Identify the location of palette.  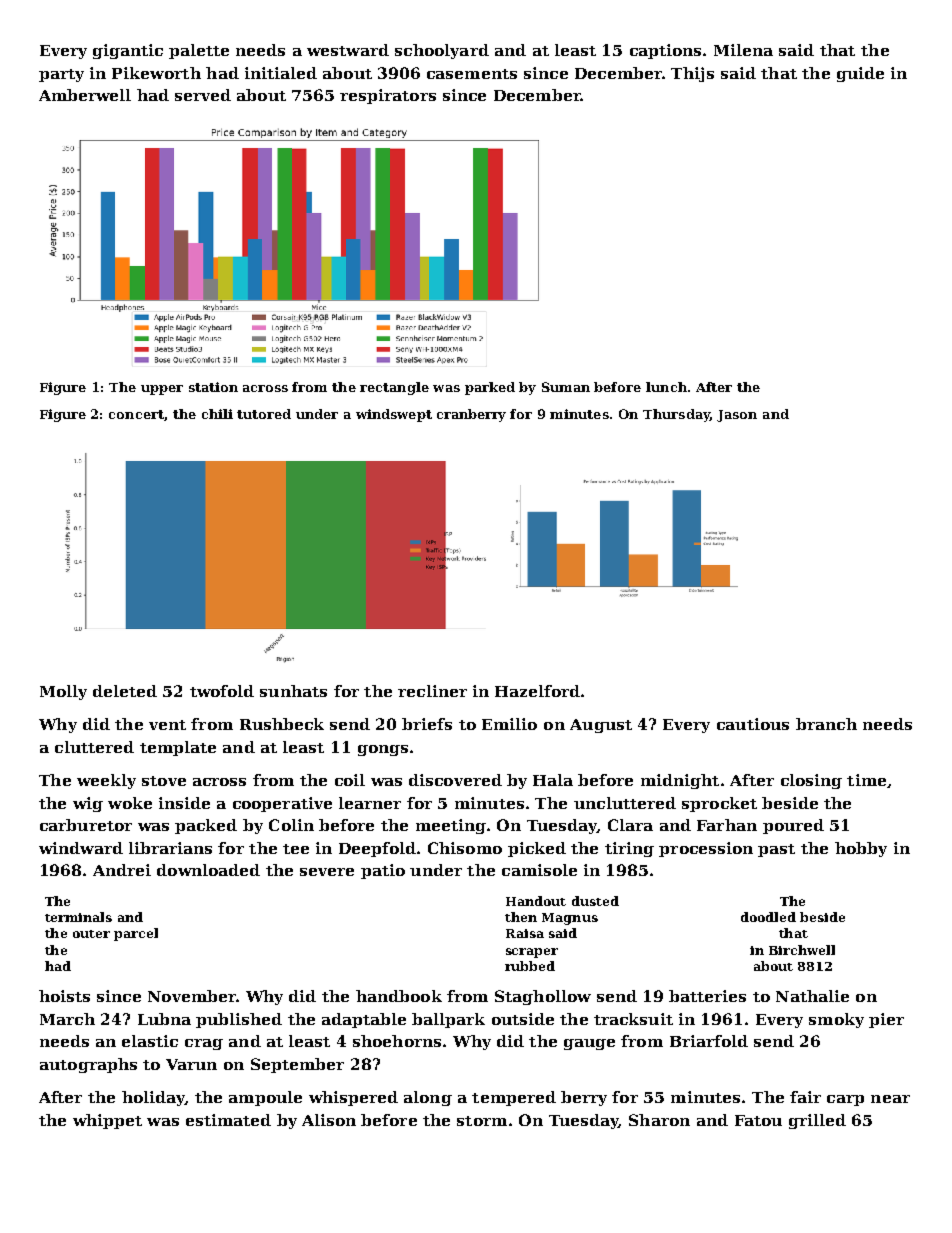
(199, 51).
